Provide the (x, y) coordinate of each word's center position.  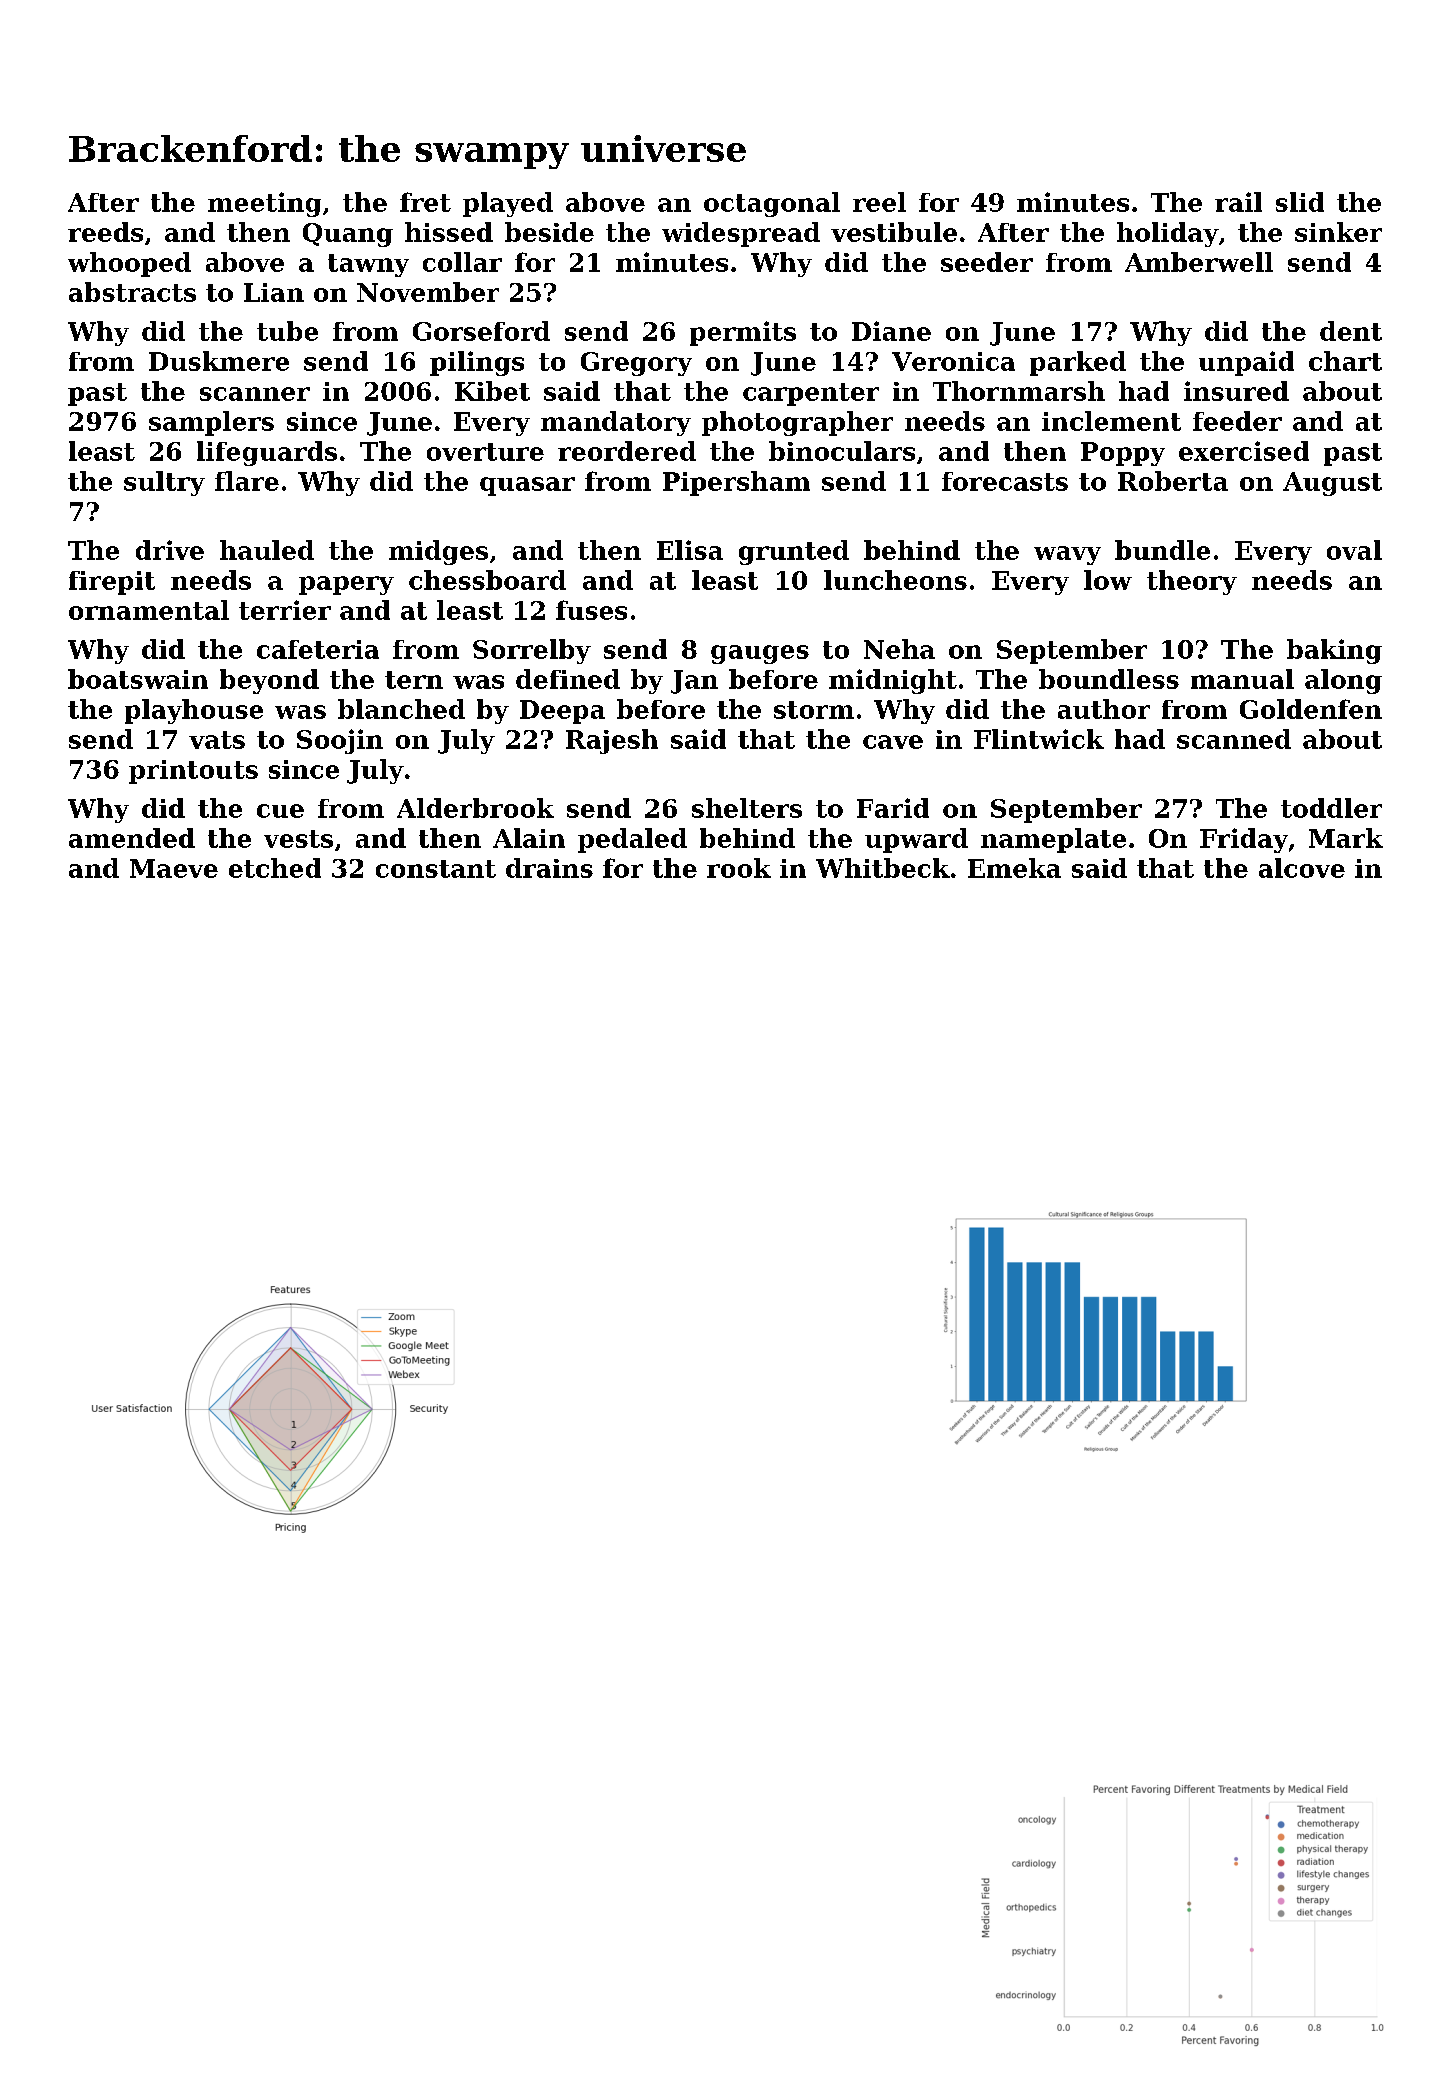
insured (1236, 391)
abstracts (132, 292)
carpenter (811, 394)
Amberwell (1199, 262)
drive (170, 550)
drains (549, 868)
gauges (760, 654)
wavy (1067, 555)
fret (425, 202)
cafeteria (318, 649)
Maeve (174, 868)
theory (1192, 582)
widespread (741, 234)
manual (1242, 679)
